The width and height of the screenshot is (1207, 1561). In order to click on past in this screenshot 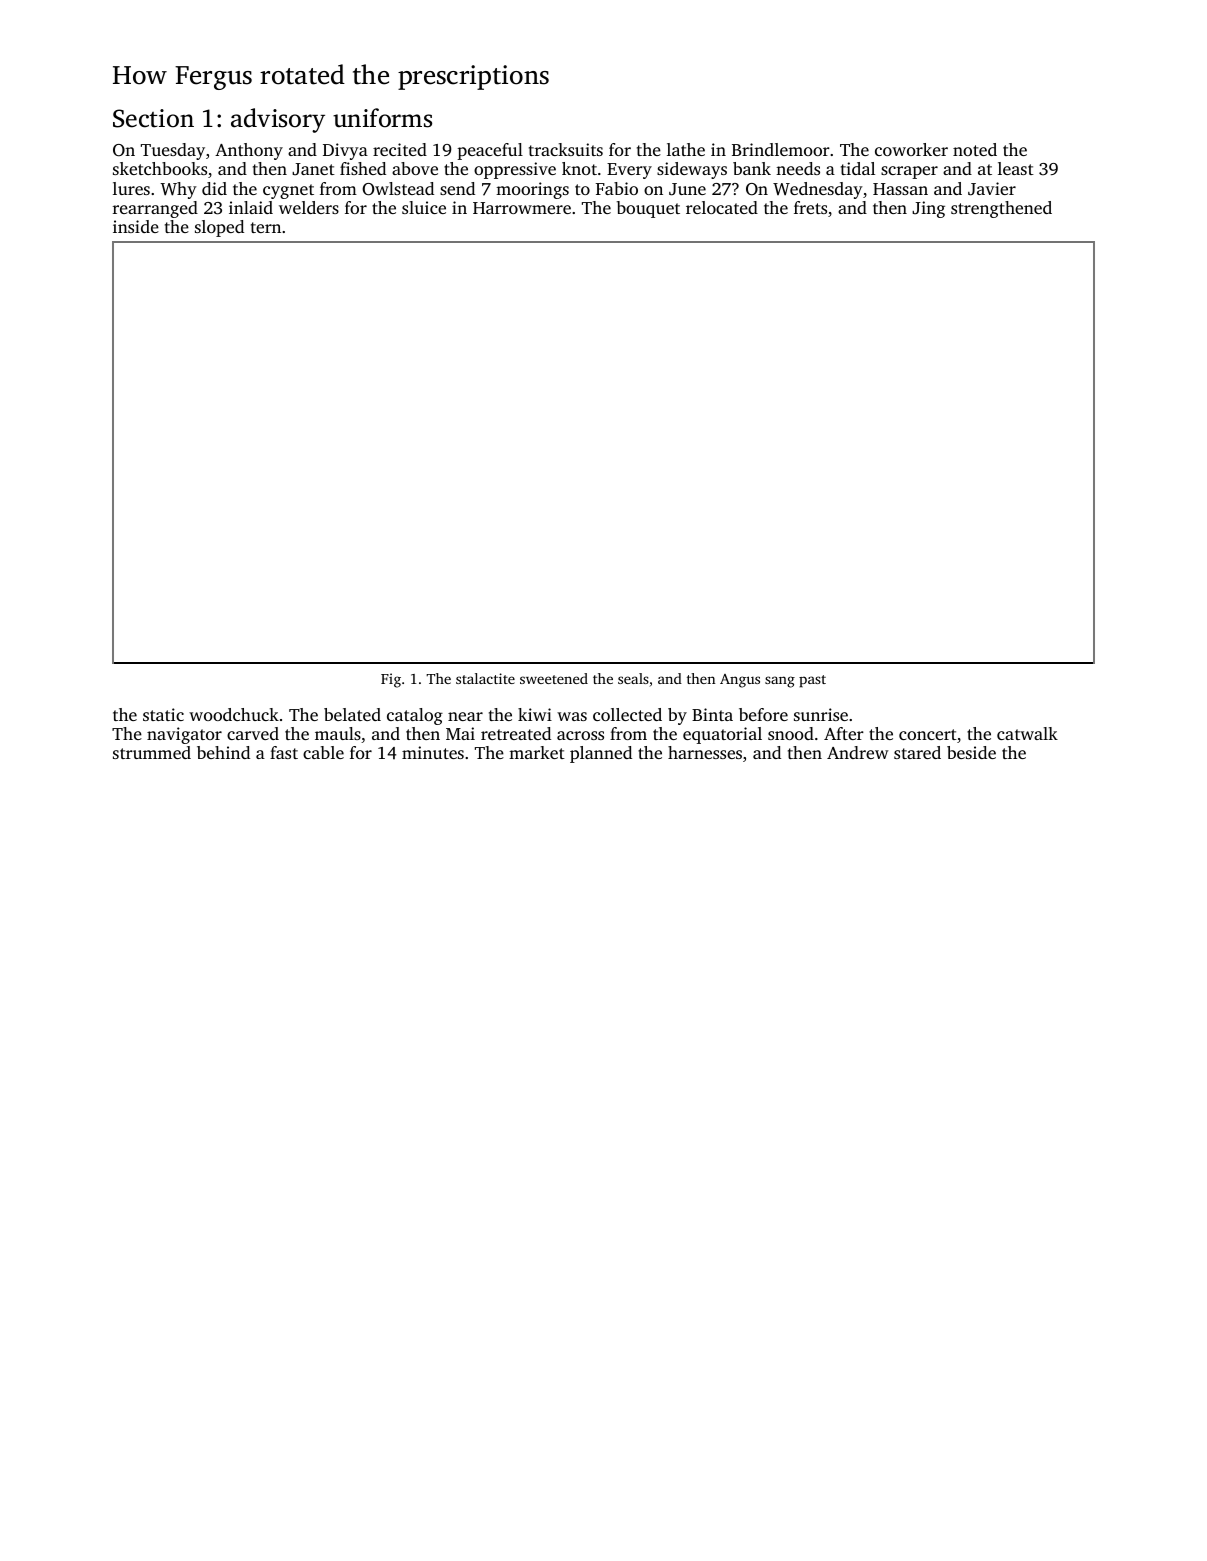, I will do `click(812, 681)`.
